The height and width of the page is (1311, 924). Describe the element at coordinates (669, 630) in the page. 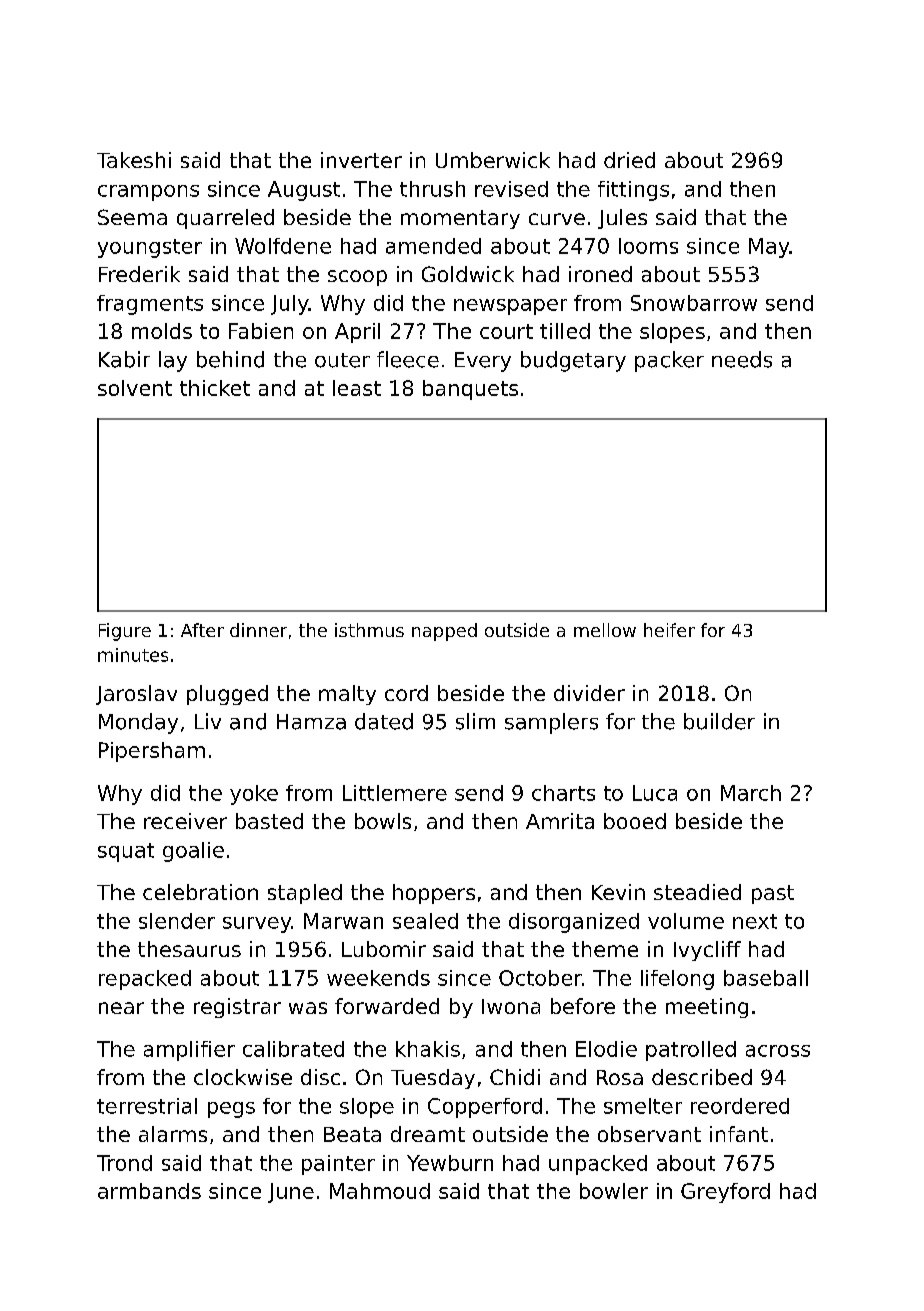

I see `heifer` at that location.
